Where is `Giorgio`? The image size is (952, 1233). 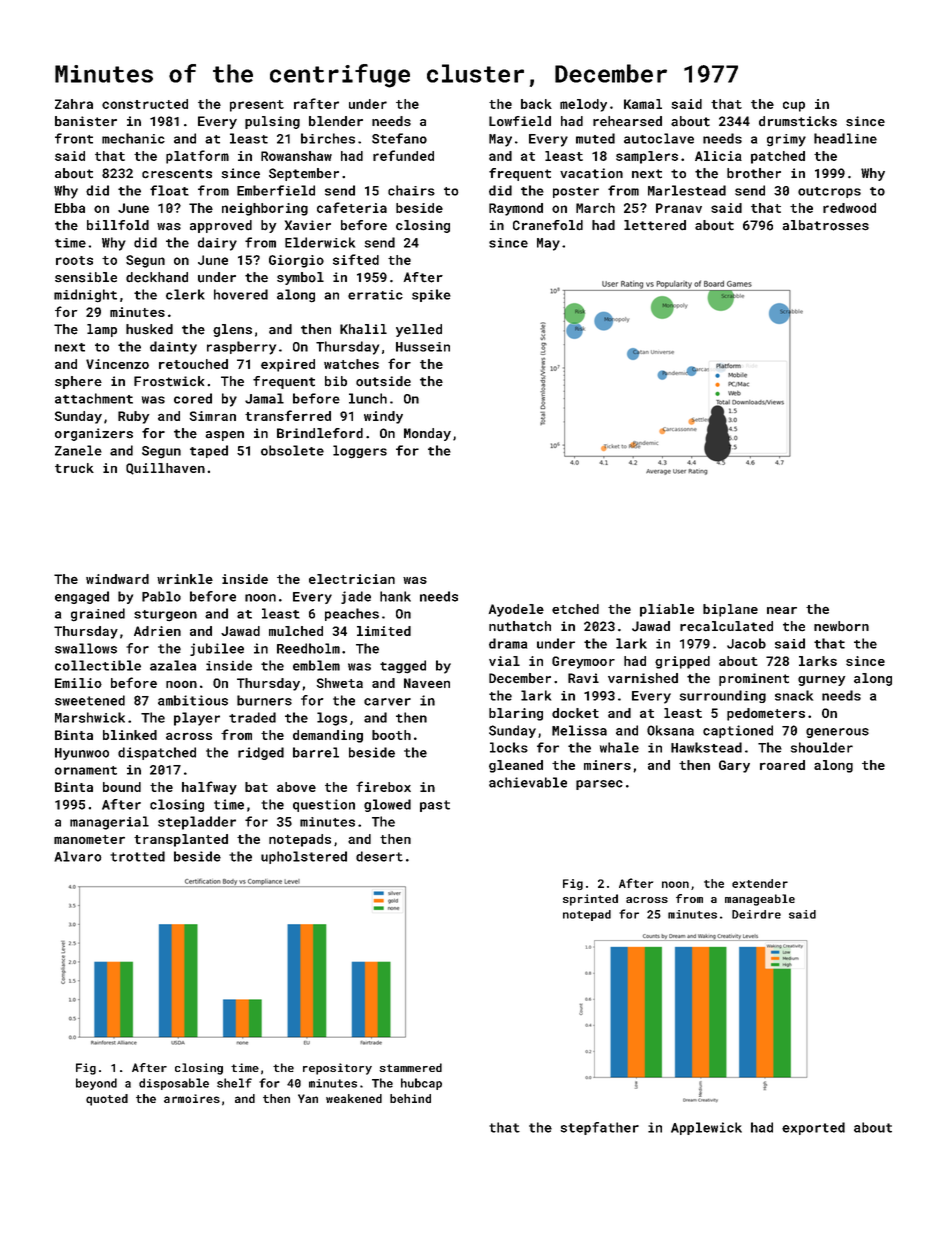
Giorgio is located at coordinates (296, 261).
